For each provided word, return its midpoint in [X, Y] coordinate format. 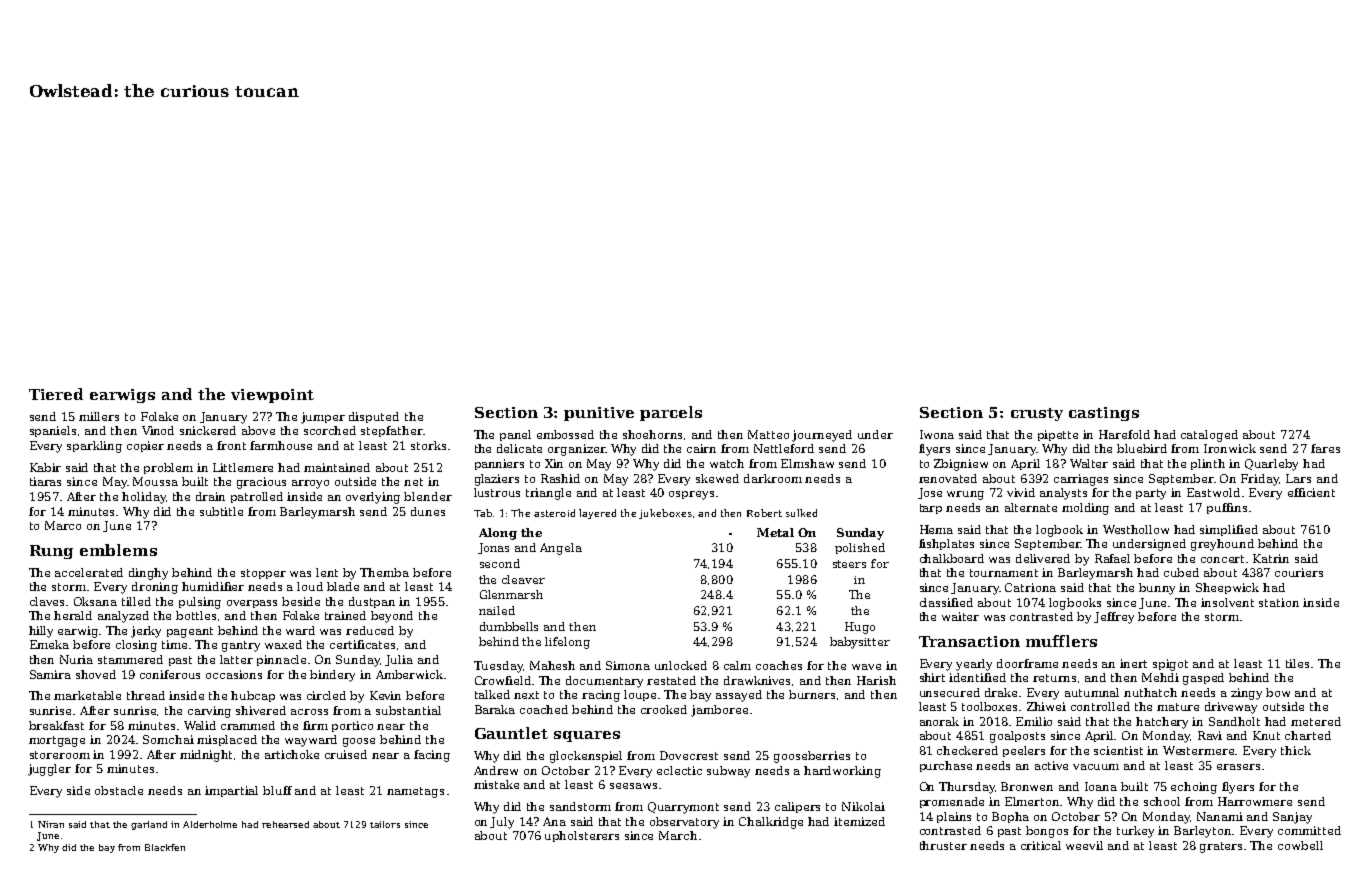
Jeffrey [1114, 618]
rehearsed [285, 824]
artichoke [292, 754]
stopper [263, 574]
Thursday [967, 788]
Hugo [860, 628]
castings [1104, 414]
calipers [797, 807]
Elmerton [1033, 801]
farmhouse [281, 445]
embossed [565, 434]
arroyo [310, 484]
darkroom [773, 478]
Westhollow [1136, 529]
